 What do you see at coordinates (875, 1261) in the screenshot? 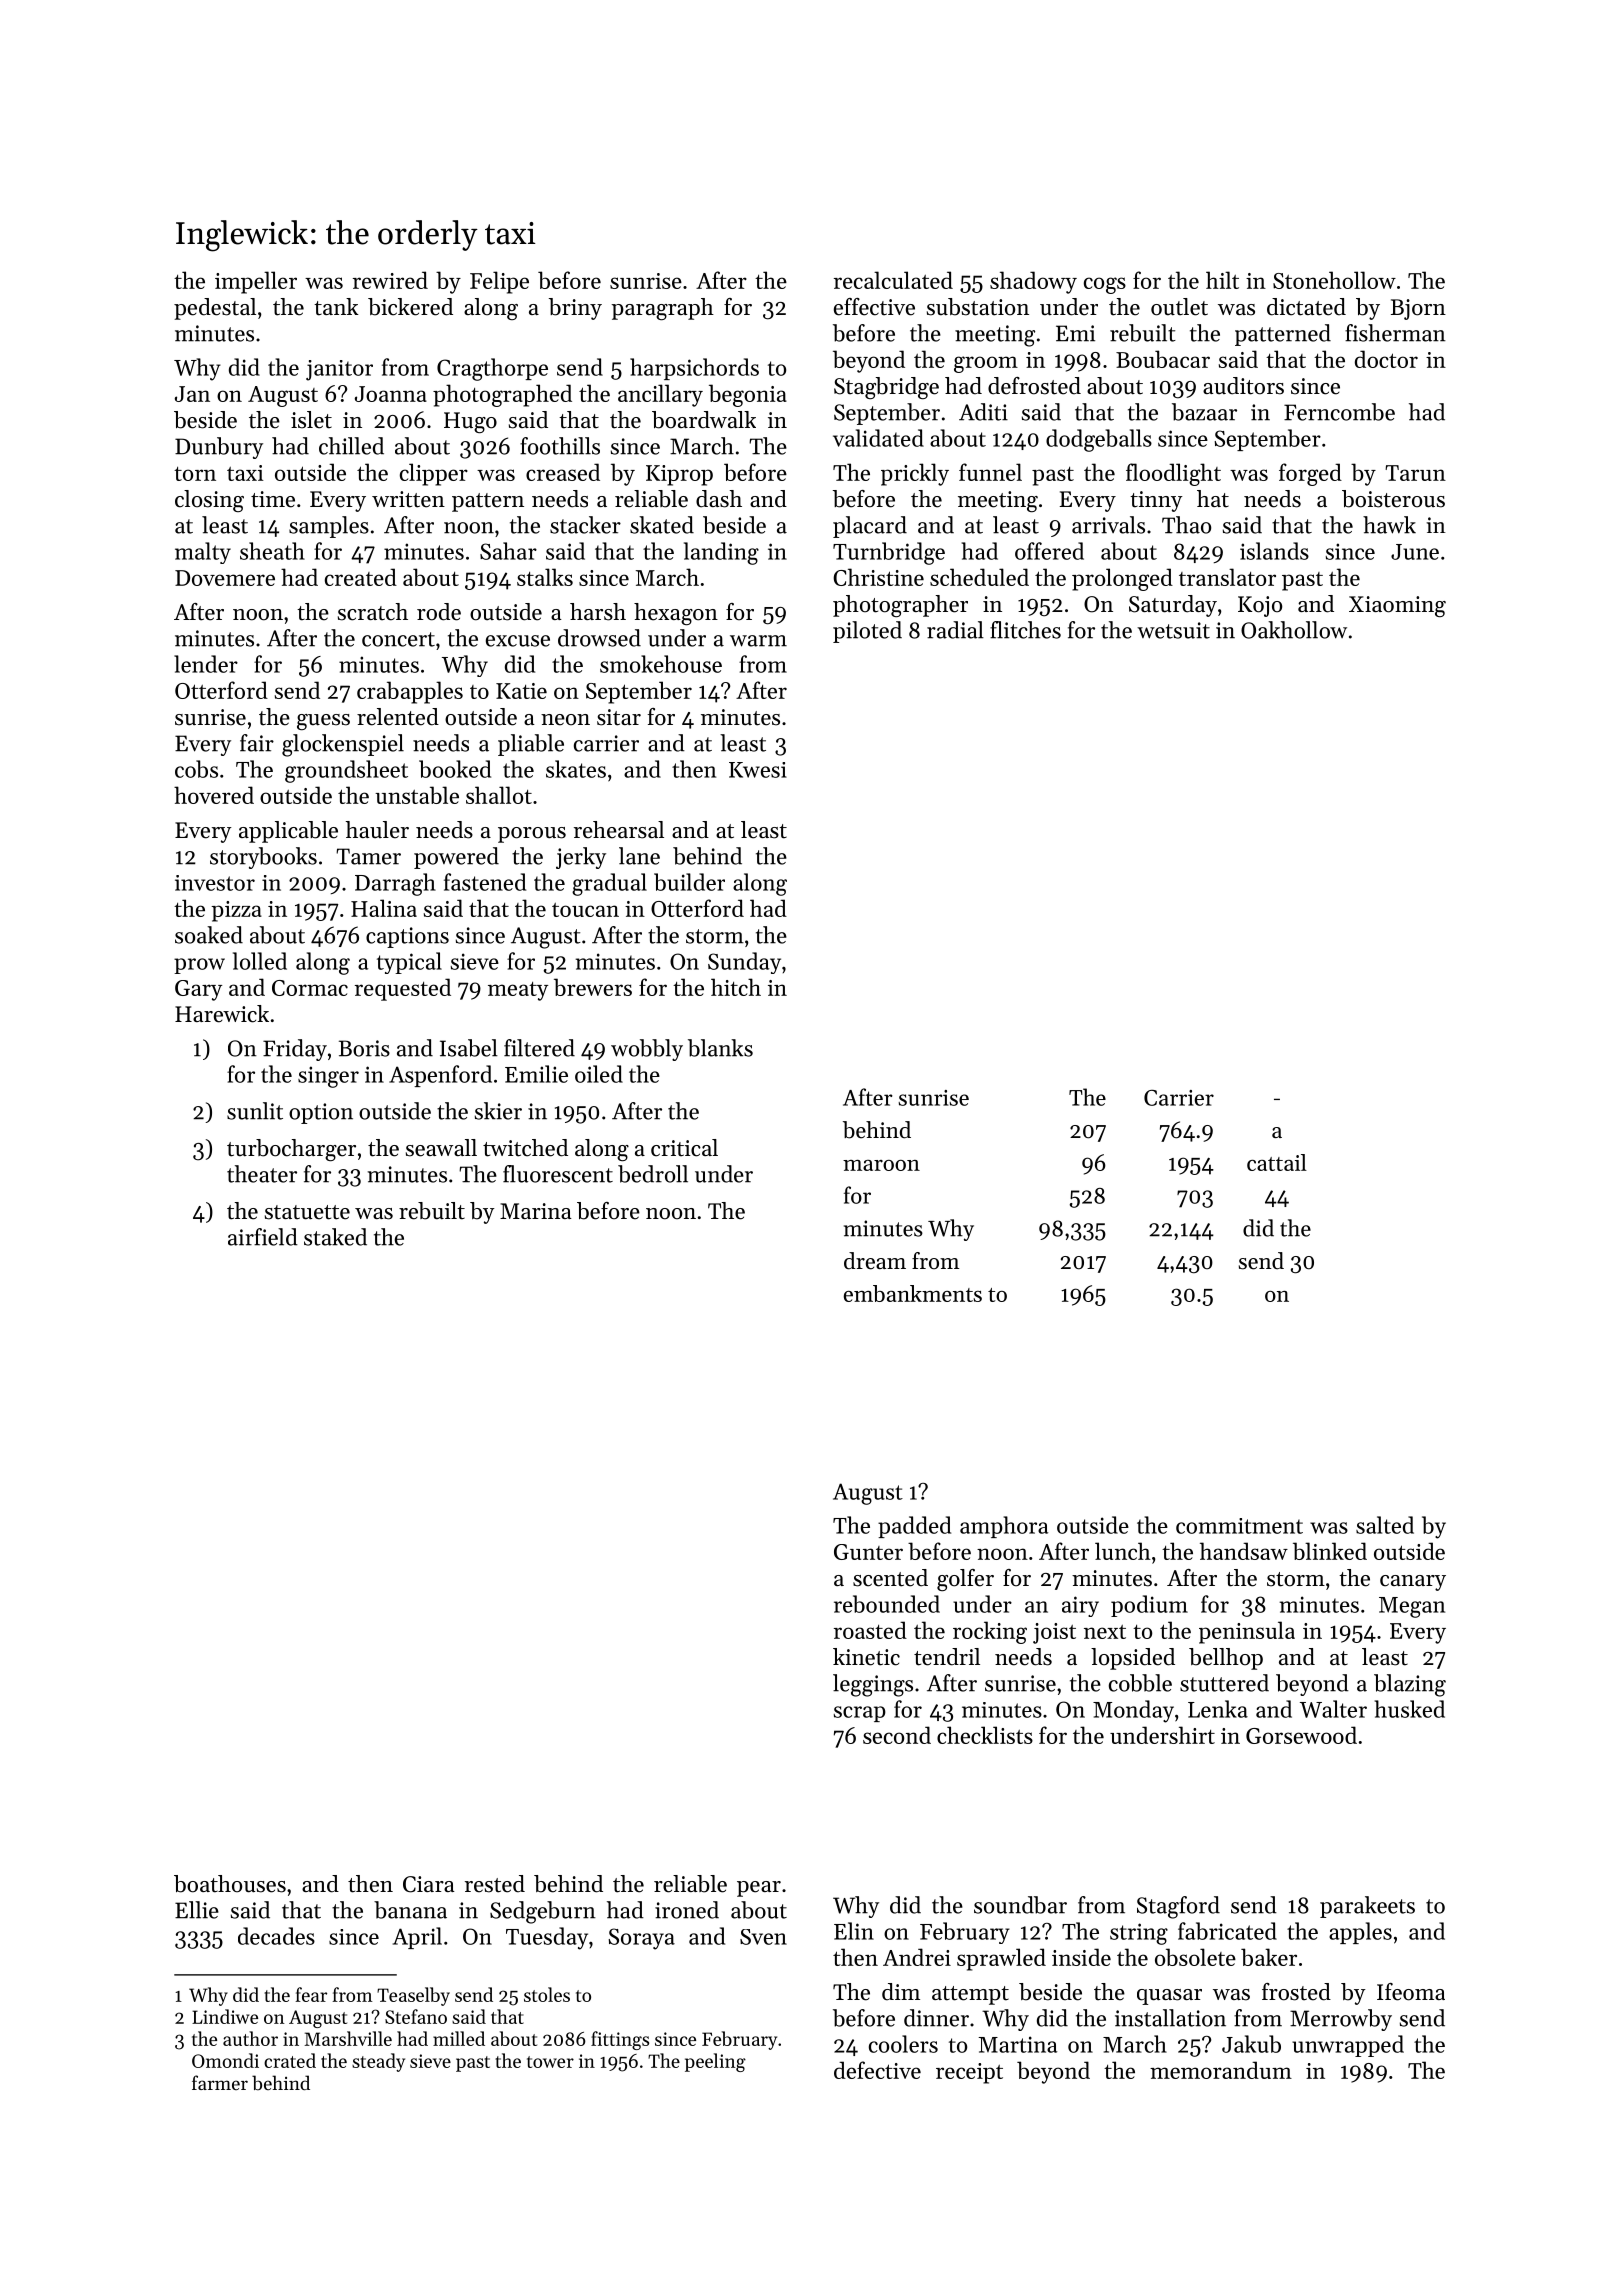
I see `dream` at bounding box center [875, 1261].
